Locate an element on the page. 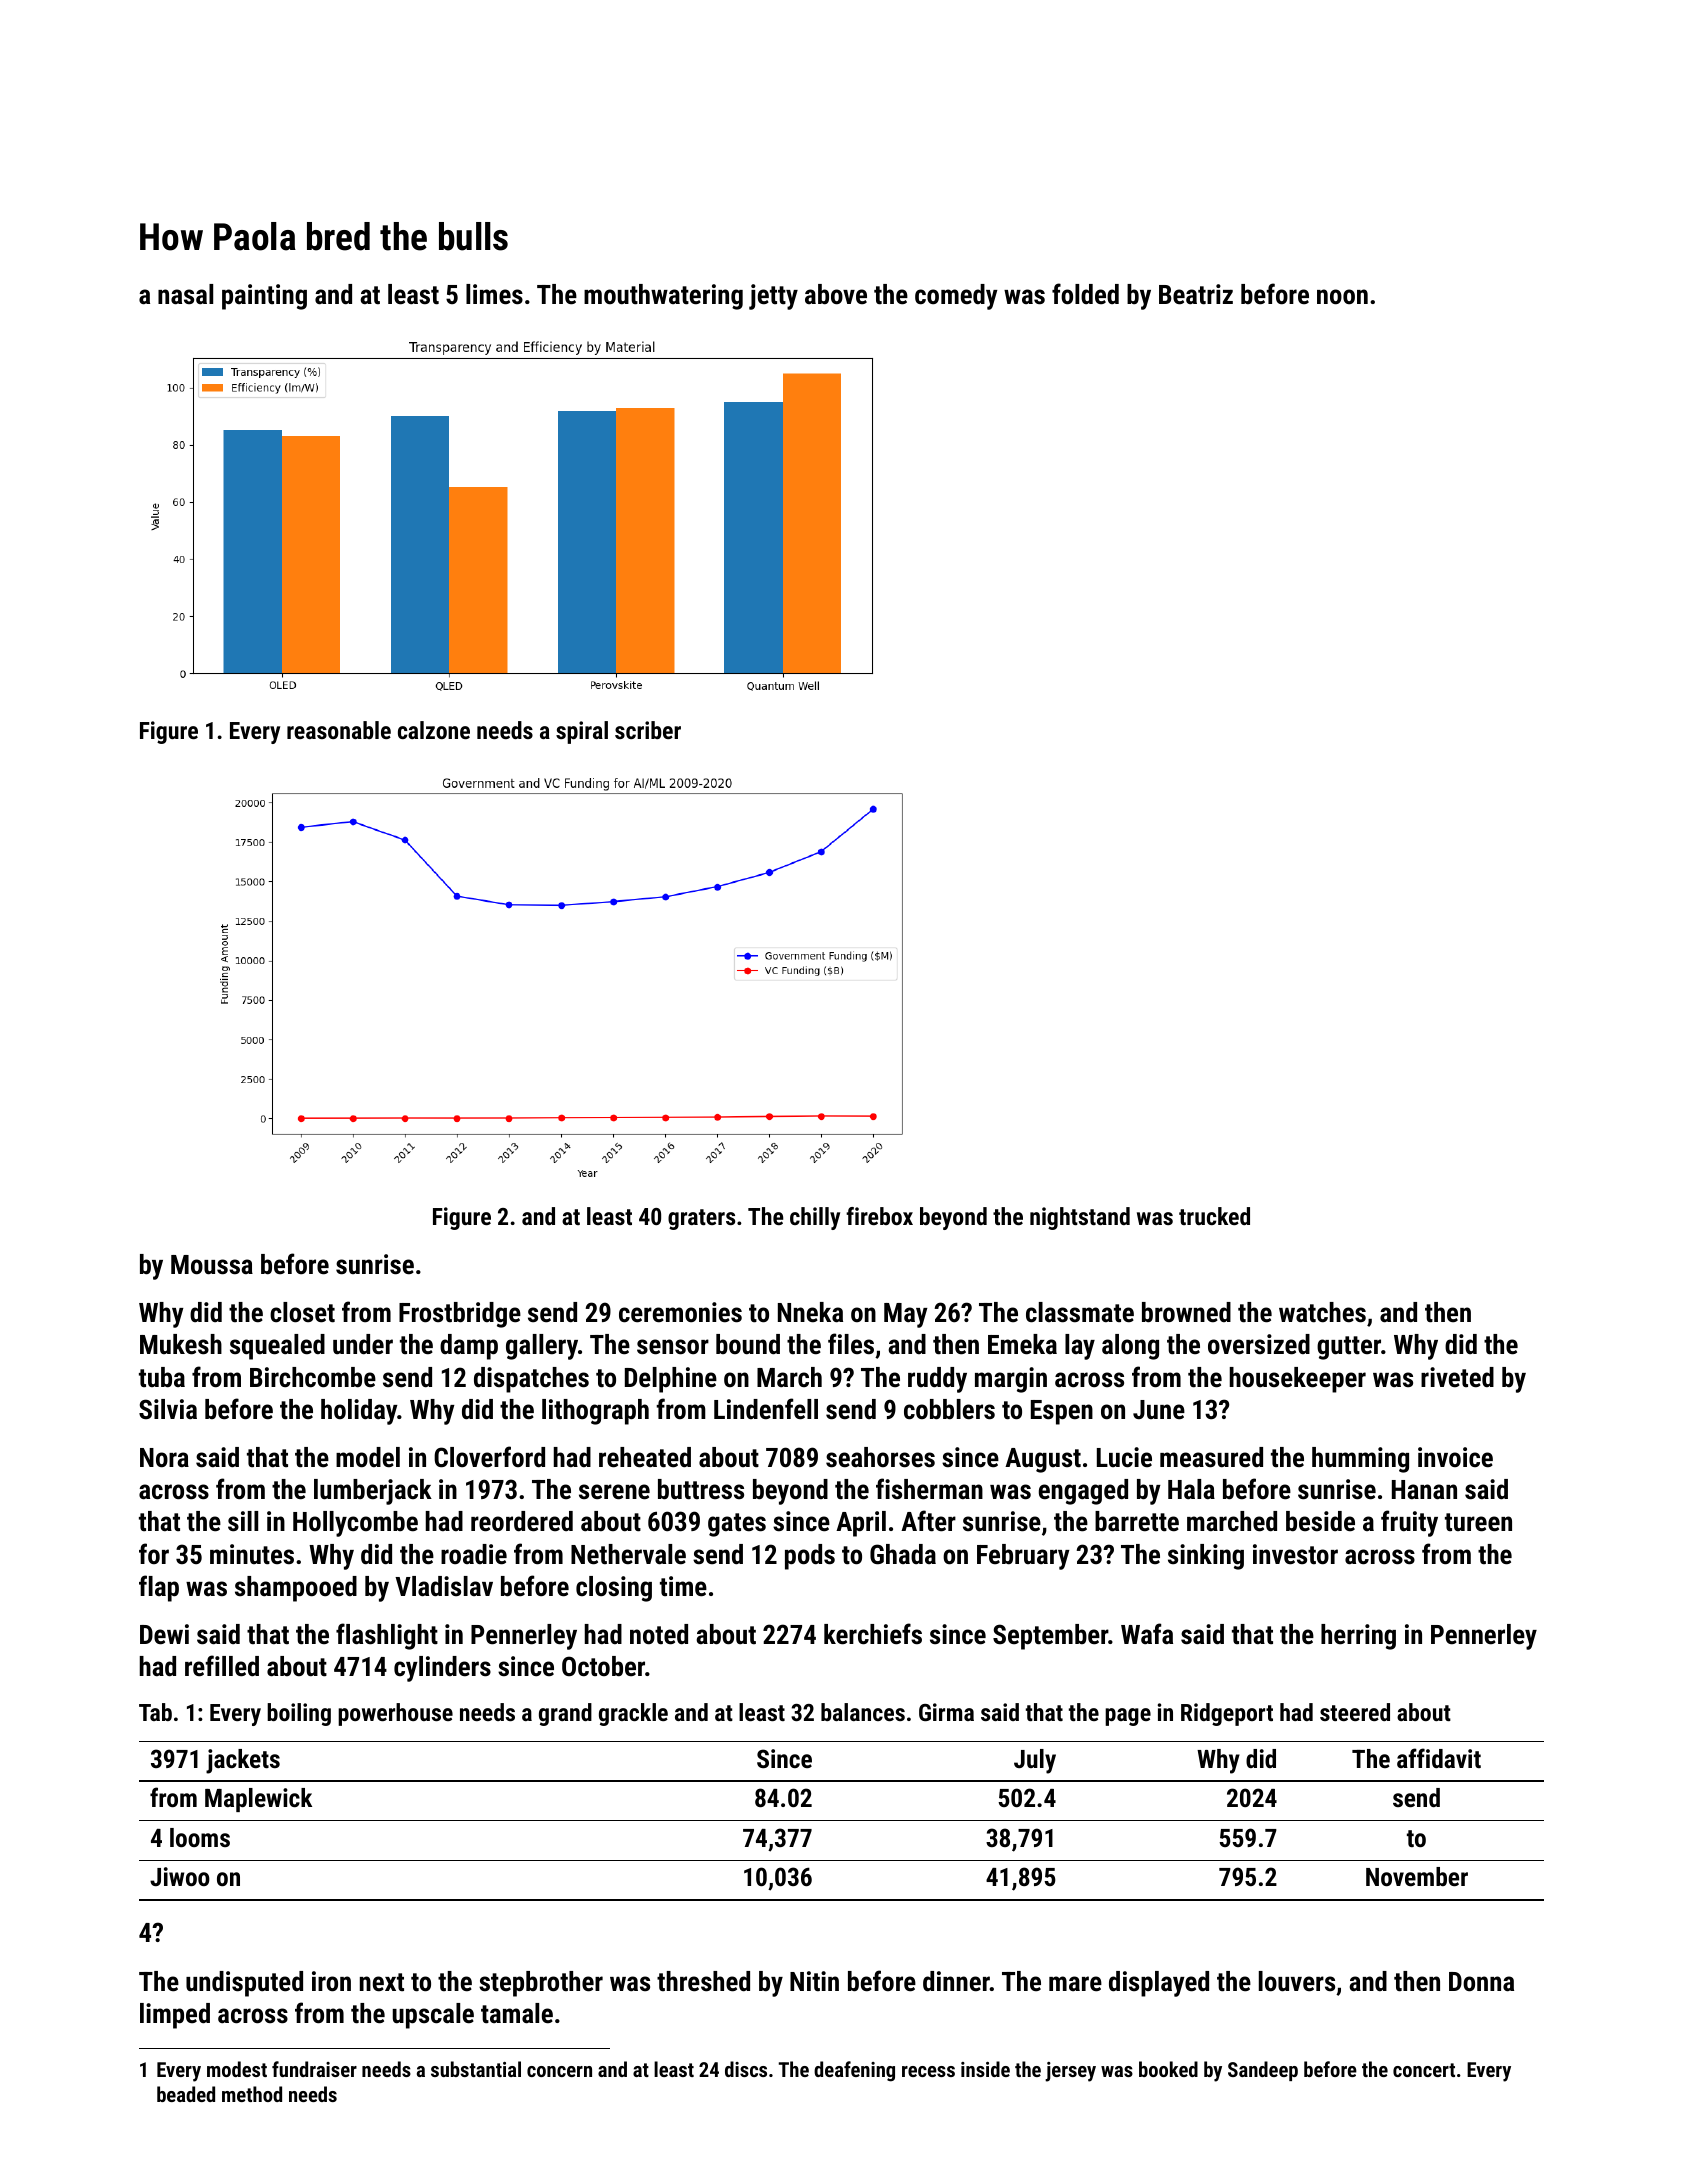  holiday is located at coordinates (359, 1412).
